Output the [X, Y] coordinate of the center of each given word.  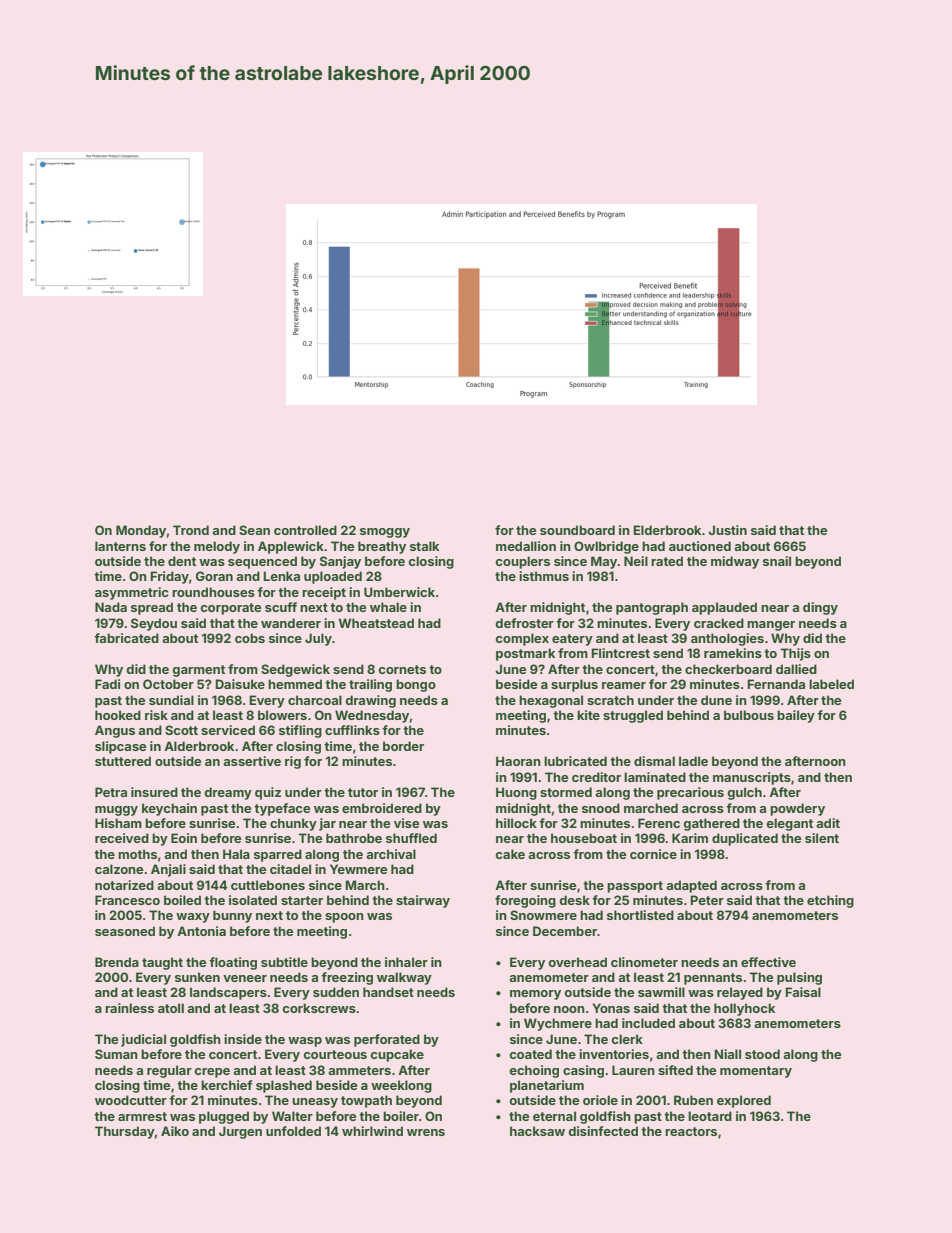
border [403, 746]
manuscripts [752, 778]
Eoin [184, 838]
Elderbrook [667, 530]
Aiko [175, 1131]
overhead [577, 962]
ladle [693, 761]
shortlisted [640, 915]
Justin [727, 530]
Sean [254, 530]
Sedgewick [295, 670]
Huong [516, 793]
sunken [197, 977]
